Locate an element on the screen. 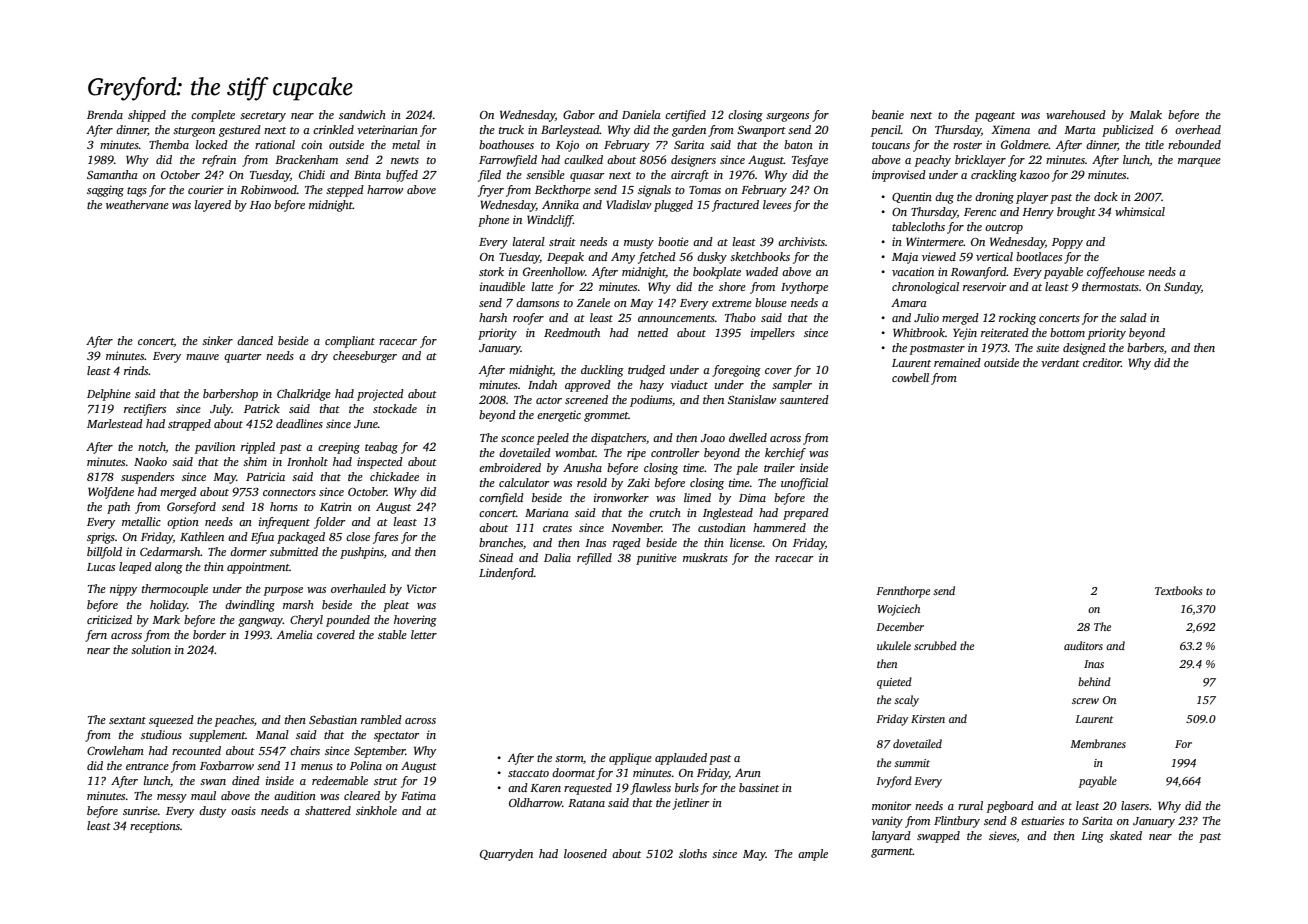 This screenshot has width=1308, height=924. Zanele is located at coordinates (593, 302).
